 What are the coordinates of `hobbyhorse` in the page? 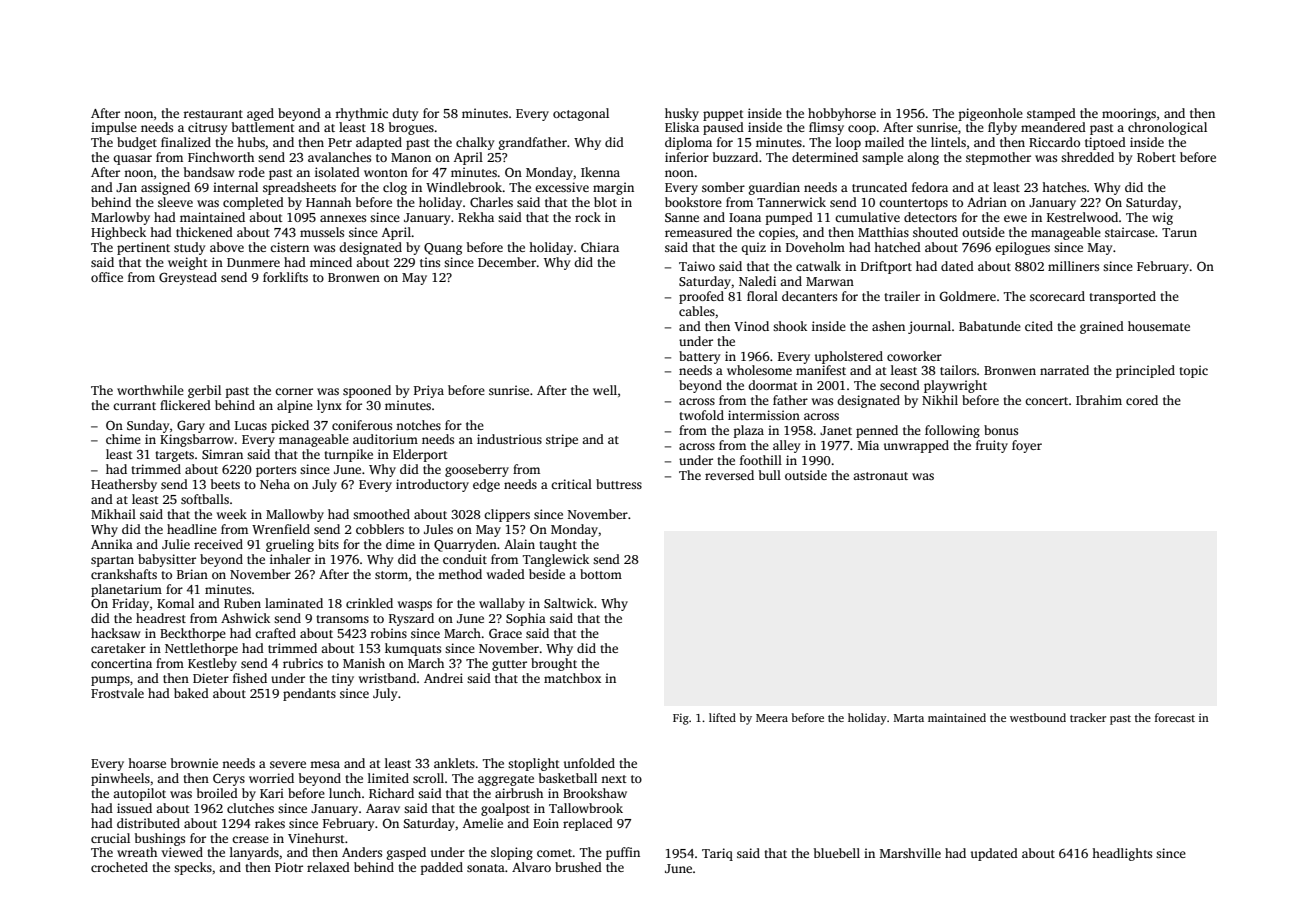 It's located at (842, 114).
